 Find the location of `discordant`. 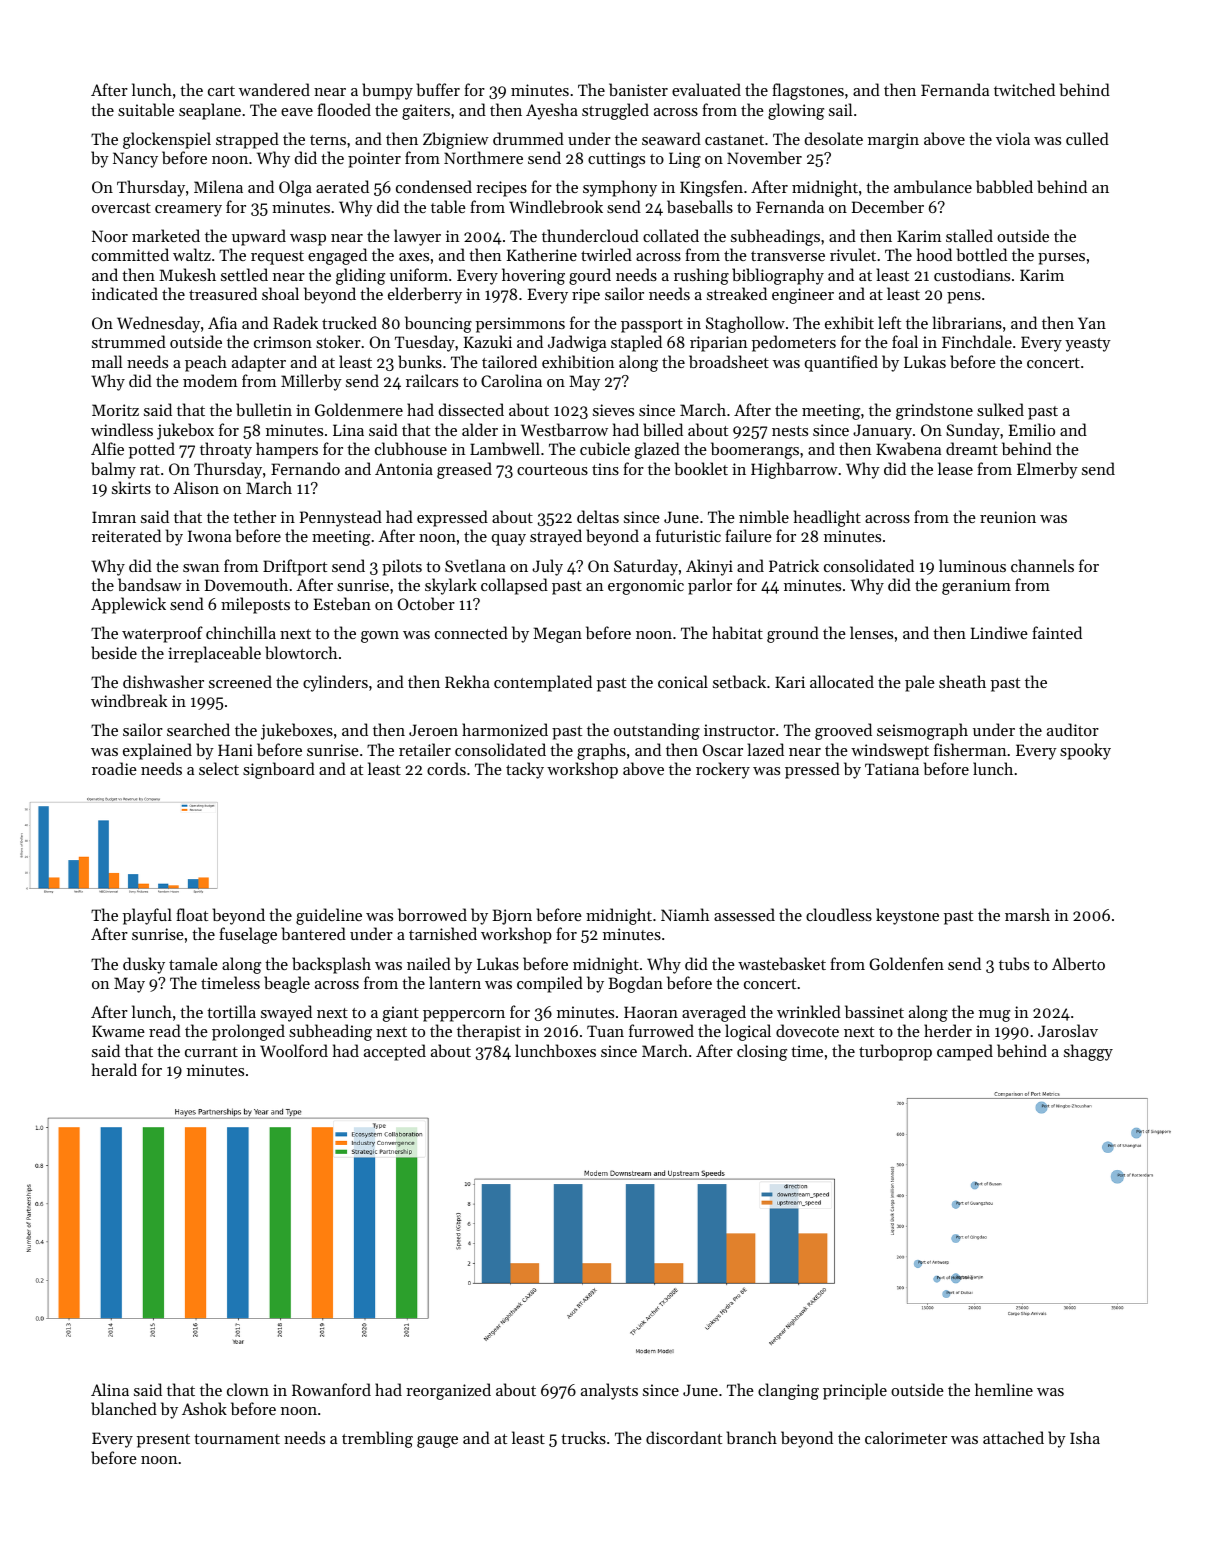

discordant is located at coordinates (684, 1437).
